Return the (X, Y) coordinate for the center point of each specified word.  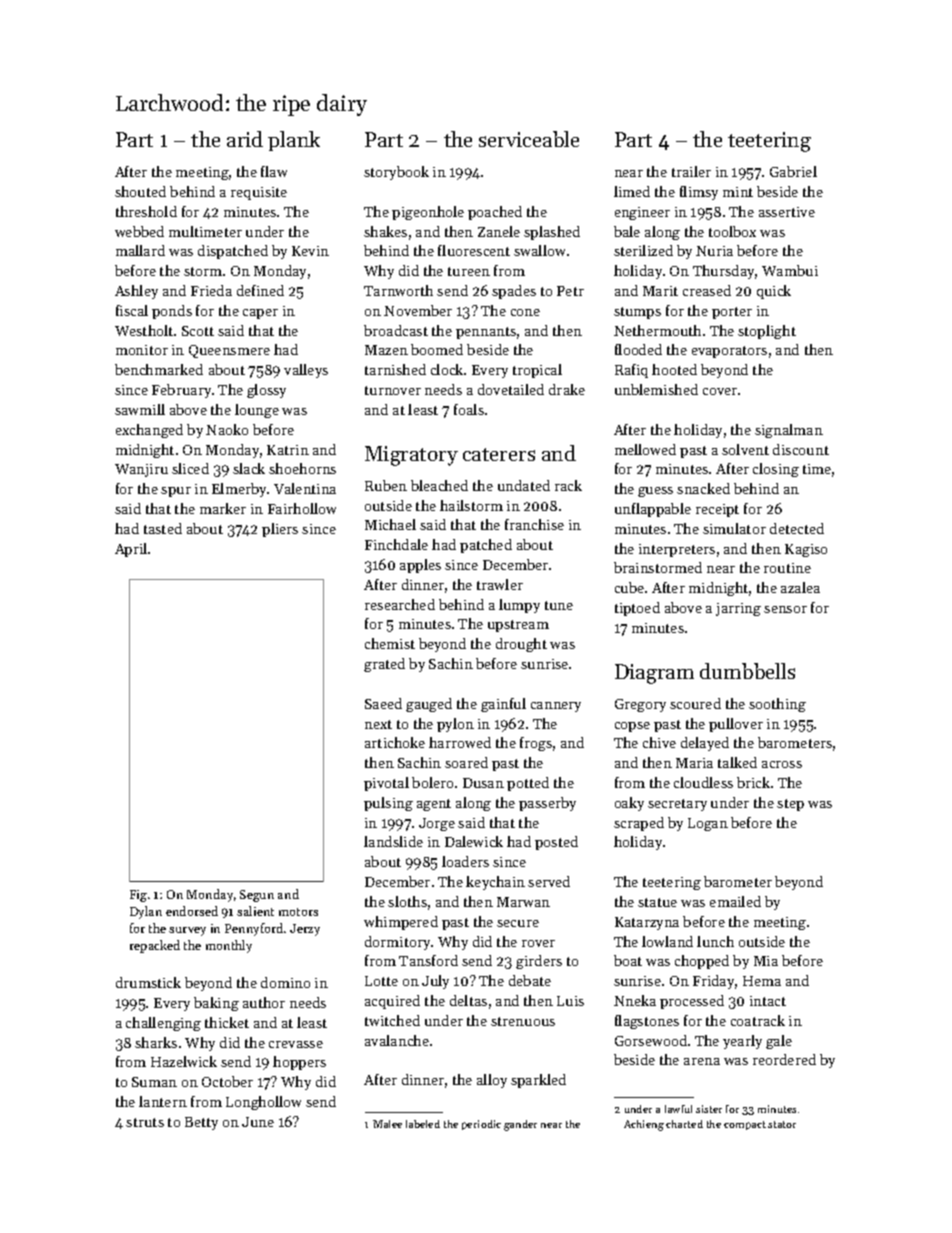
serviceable (529, 139)
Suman (154, 1082)
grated (384, 665)
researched (400, 604)
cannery (556, 707)
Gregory (640, 705)
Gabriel (793, 171)
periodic (481, 1125)
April (131, 550)
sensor (785, 609)
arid (245, 139)
